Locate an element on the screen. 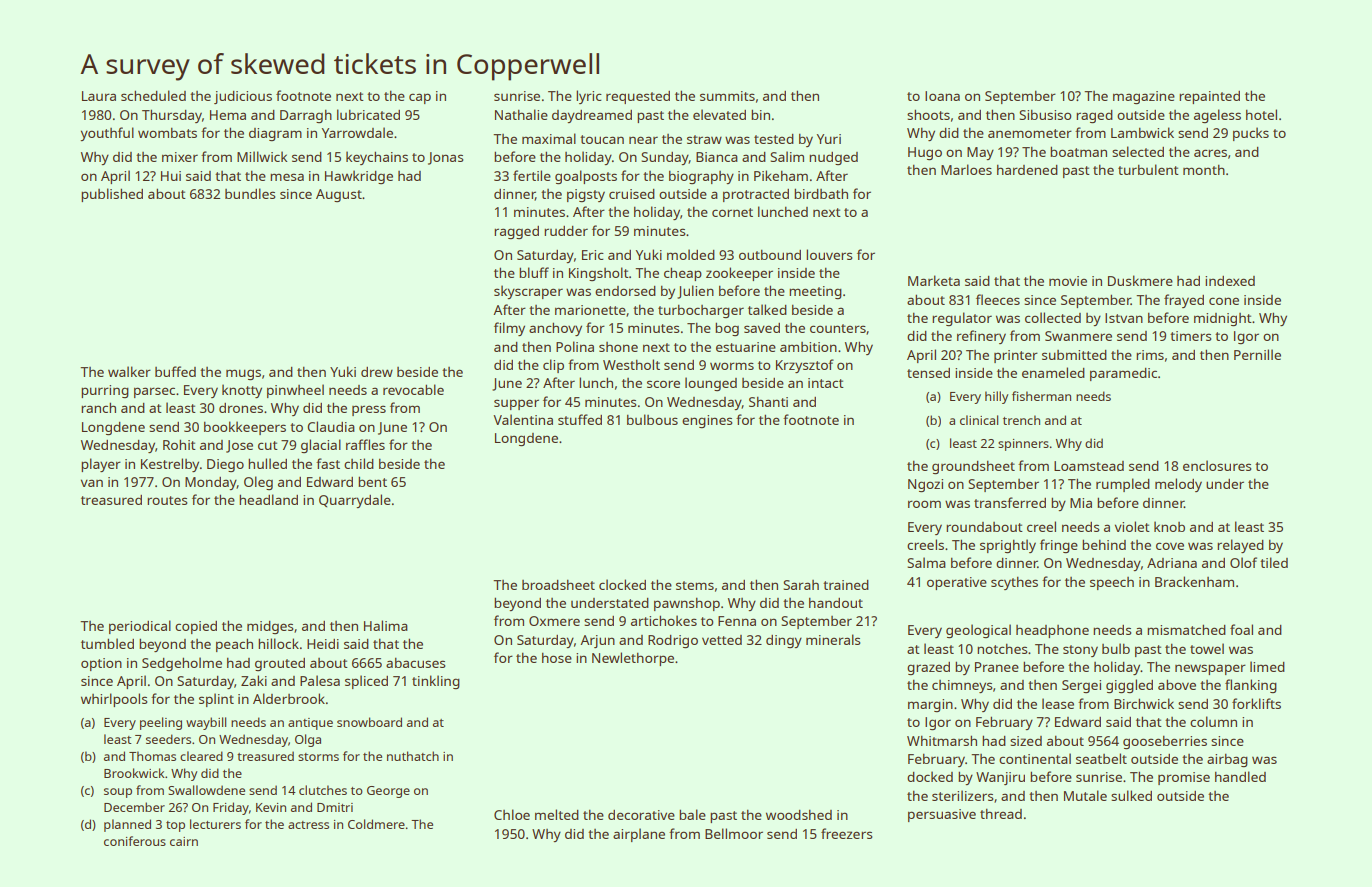 Image resolution: width=1372 pixels, height=887 pixels. marionette is located at coordinates (590, 310).
